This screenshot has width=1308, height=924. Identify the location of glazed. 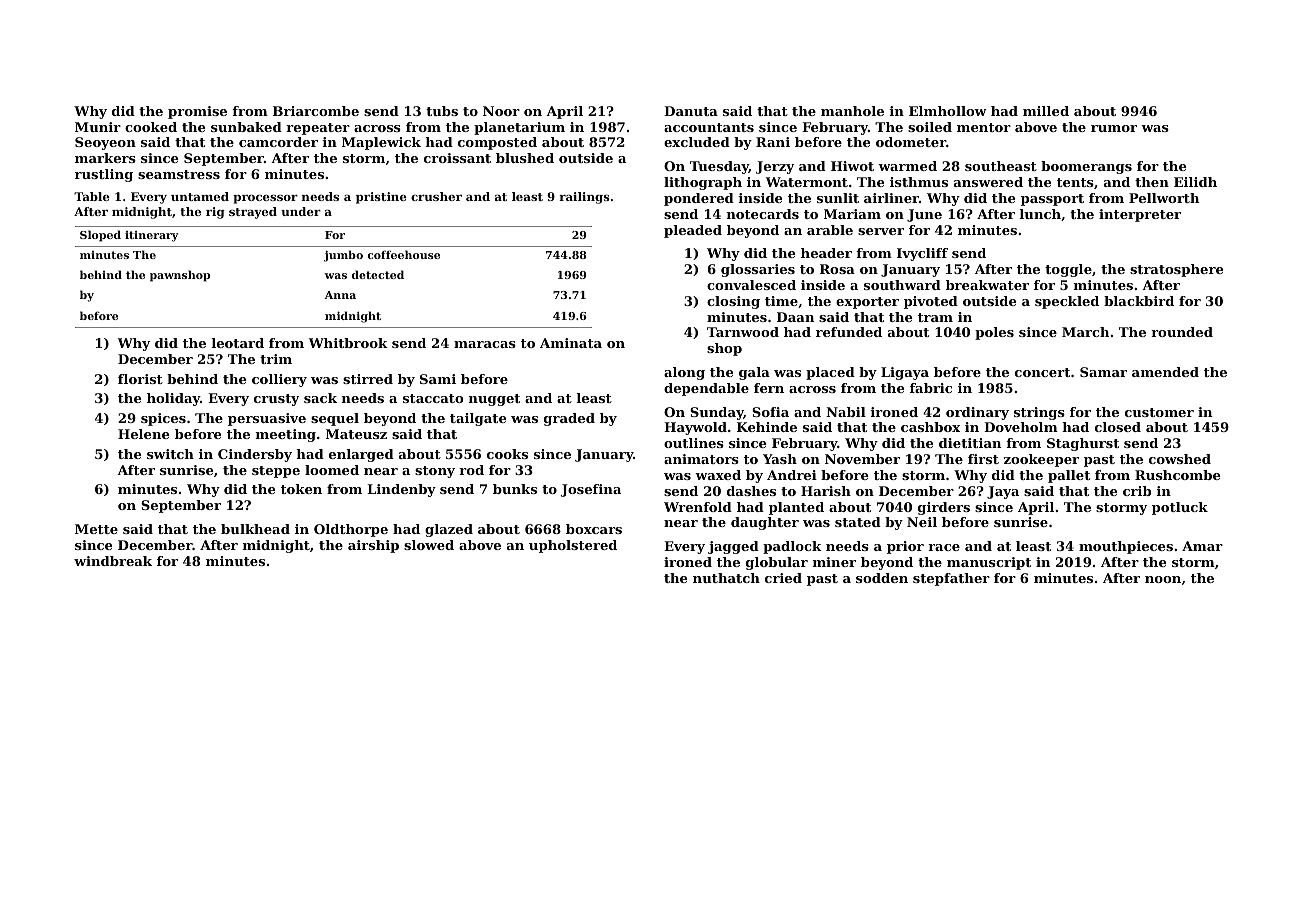
(449, 530).
